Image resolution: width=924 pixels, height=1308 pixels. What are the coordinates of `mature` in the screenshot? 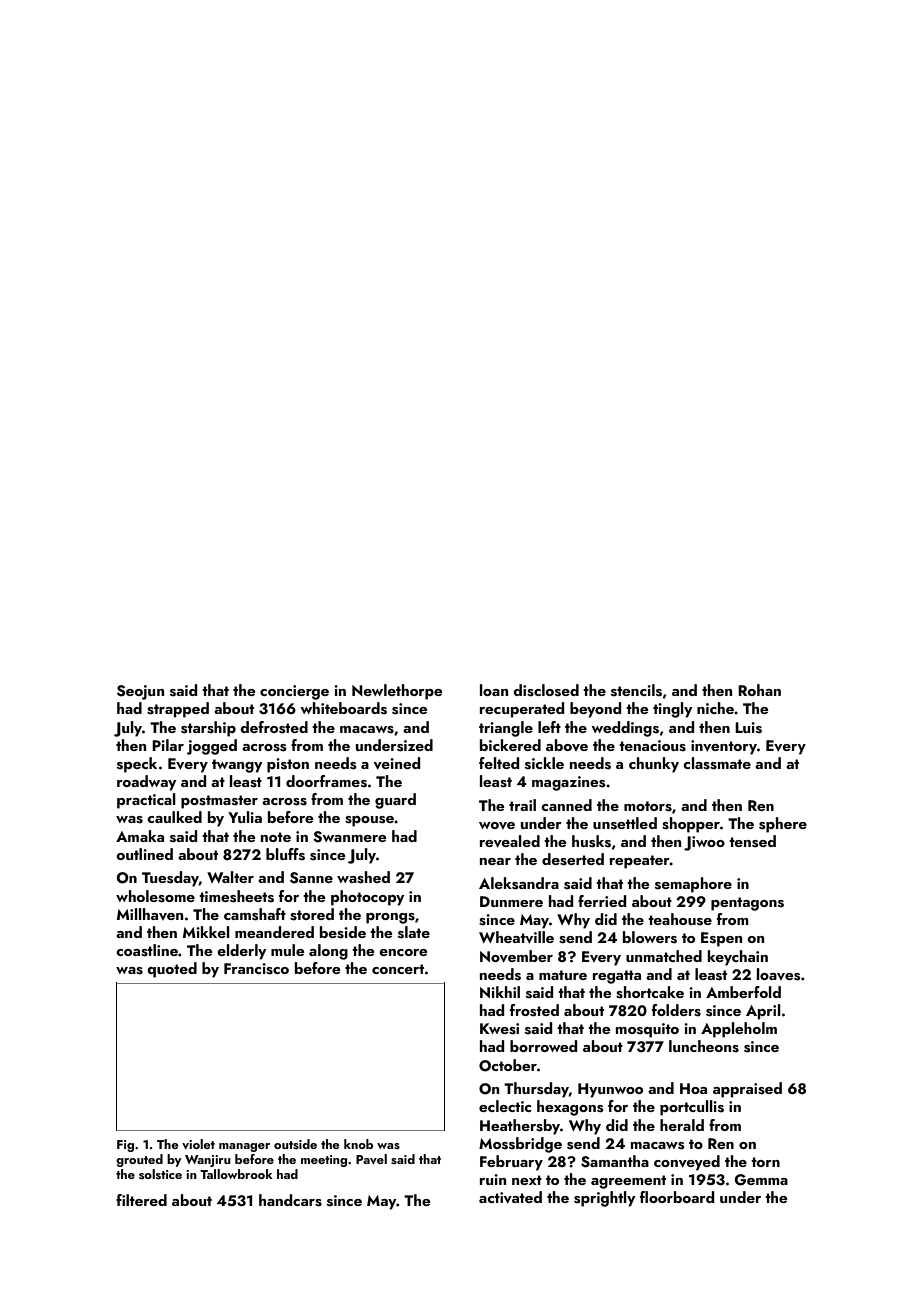 It's located at (563, 975).
